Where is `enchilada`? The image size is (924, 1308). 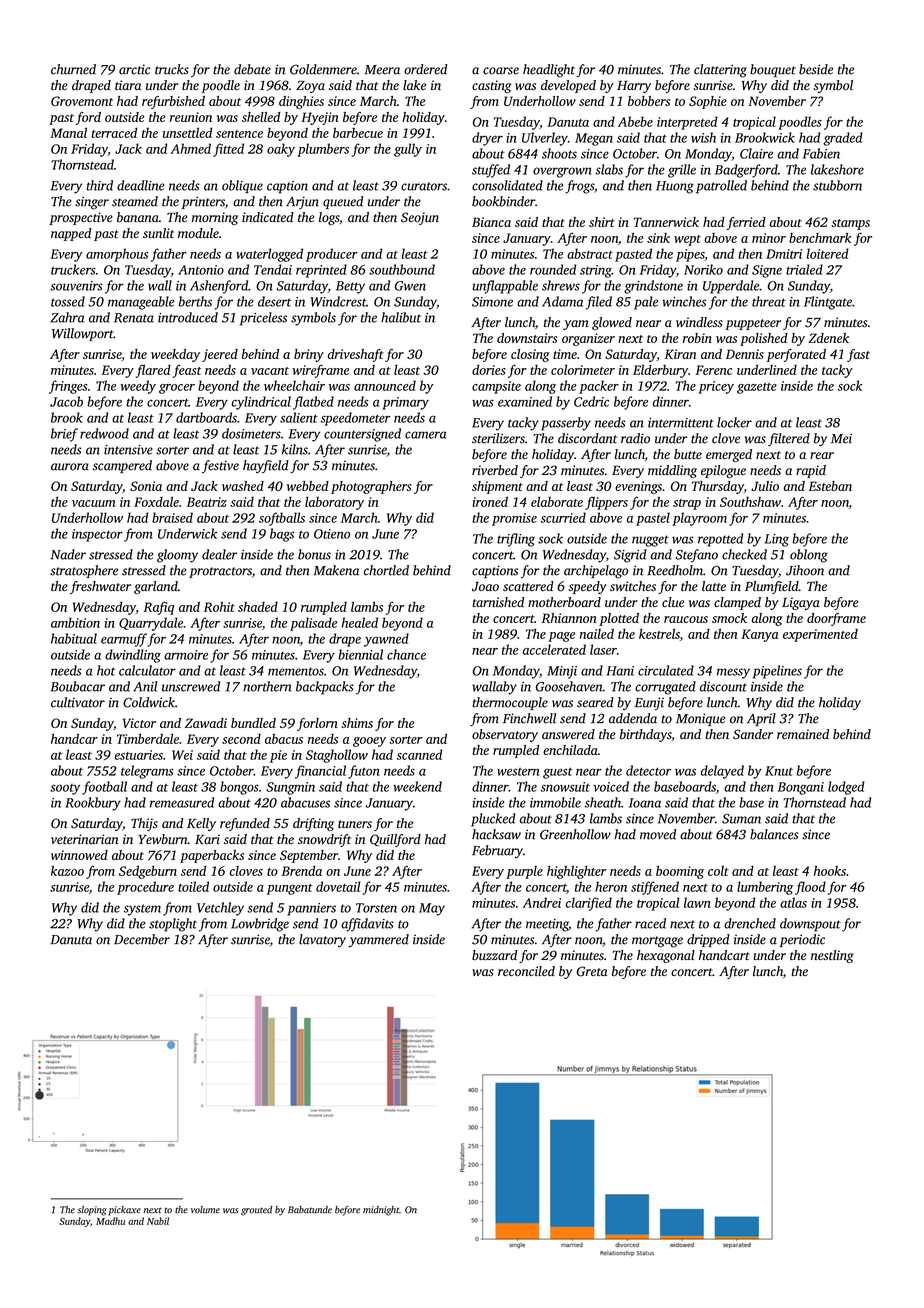 enchilada is located at coordinates (570, 750).
